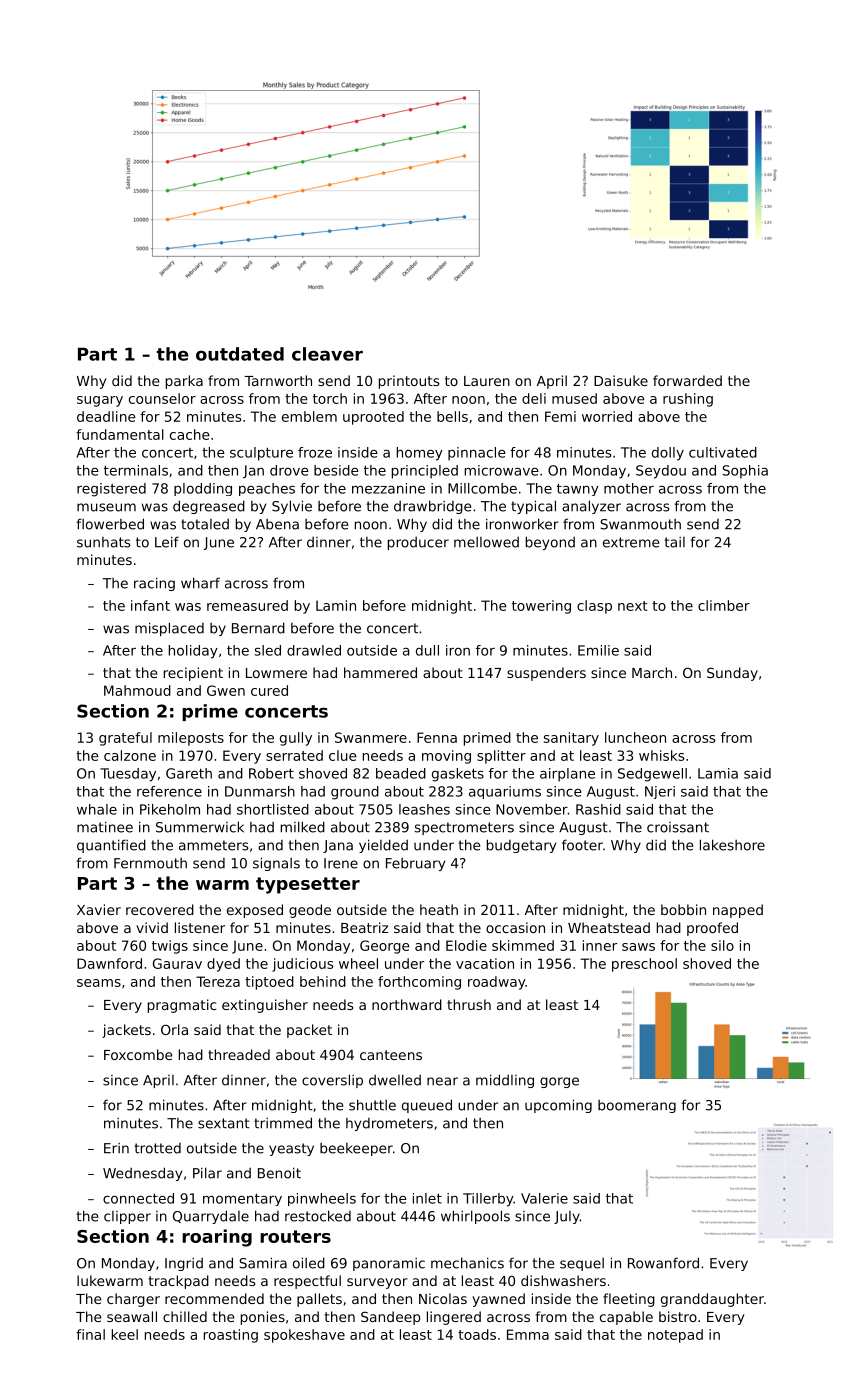  Describe the element at coordinates (496, 983) in the image. I see `roadway` at that location.
